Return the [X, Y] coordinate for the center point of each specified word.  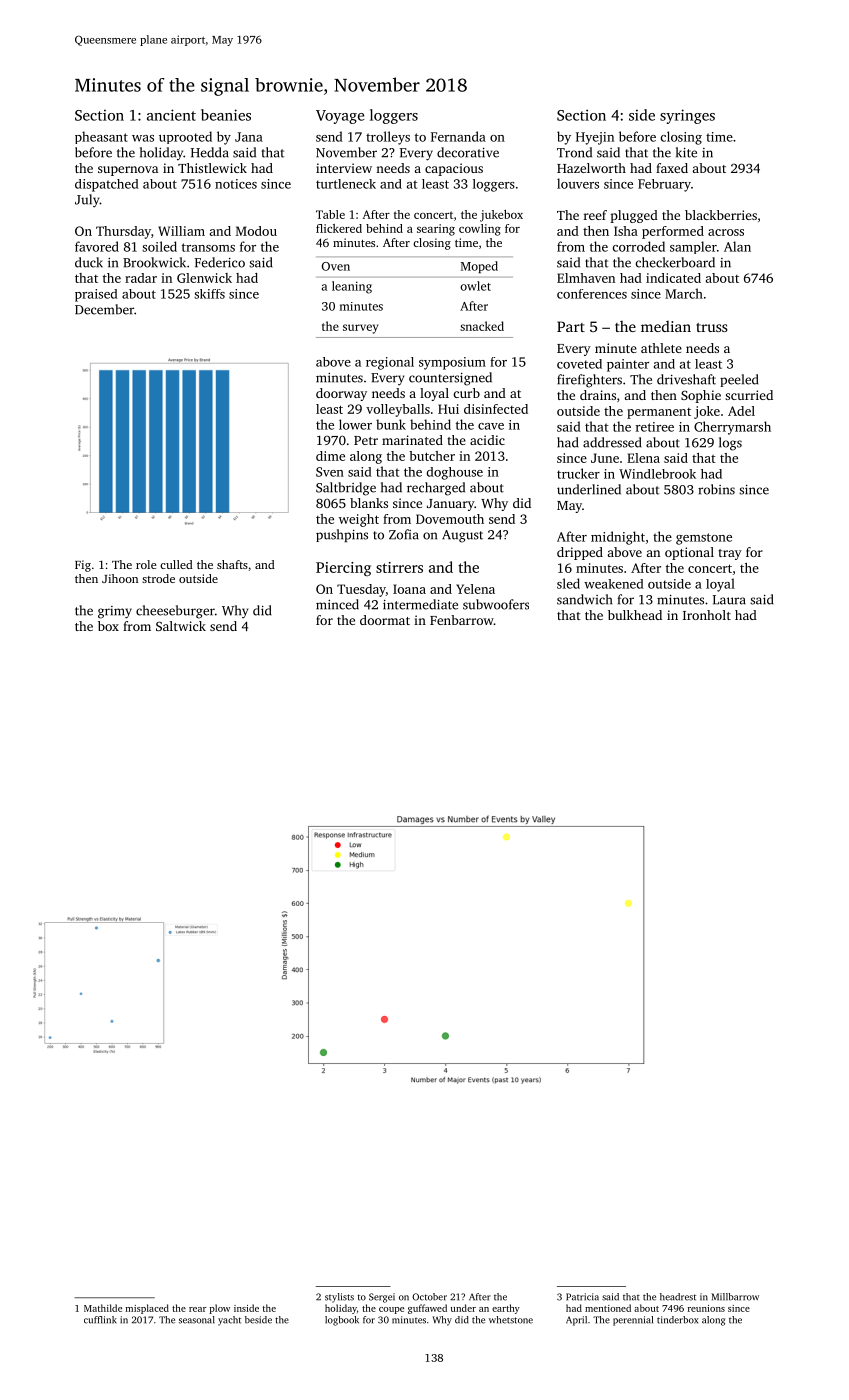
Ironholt [707, 615]
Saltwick [181, 626]
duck [89, 262]
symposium [452, 363]
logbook [342, 1321]
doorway [341, 394]
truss [712, 327]
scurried [749, 395]
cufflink [100, 1320]
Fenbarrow [462, 620]
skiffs [209, 294]
